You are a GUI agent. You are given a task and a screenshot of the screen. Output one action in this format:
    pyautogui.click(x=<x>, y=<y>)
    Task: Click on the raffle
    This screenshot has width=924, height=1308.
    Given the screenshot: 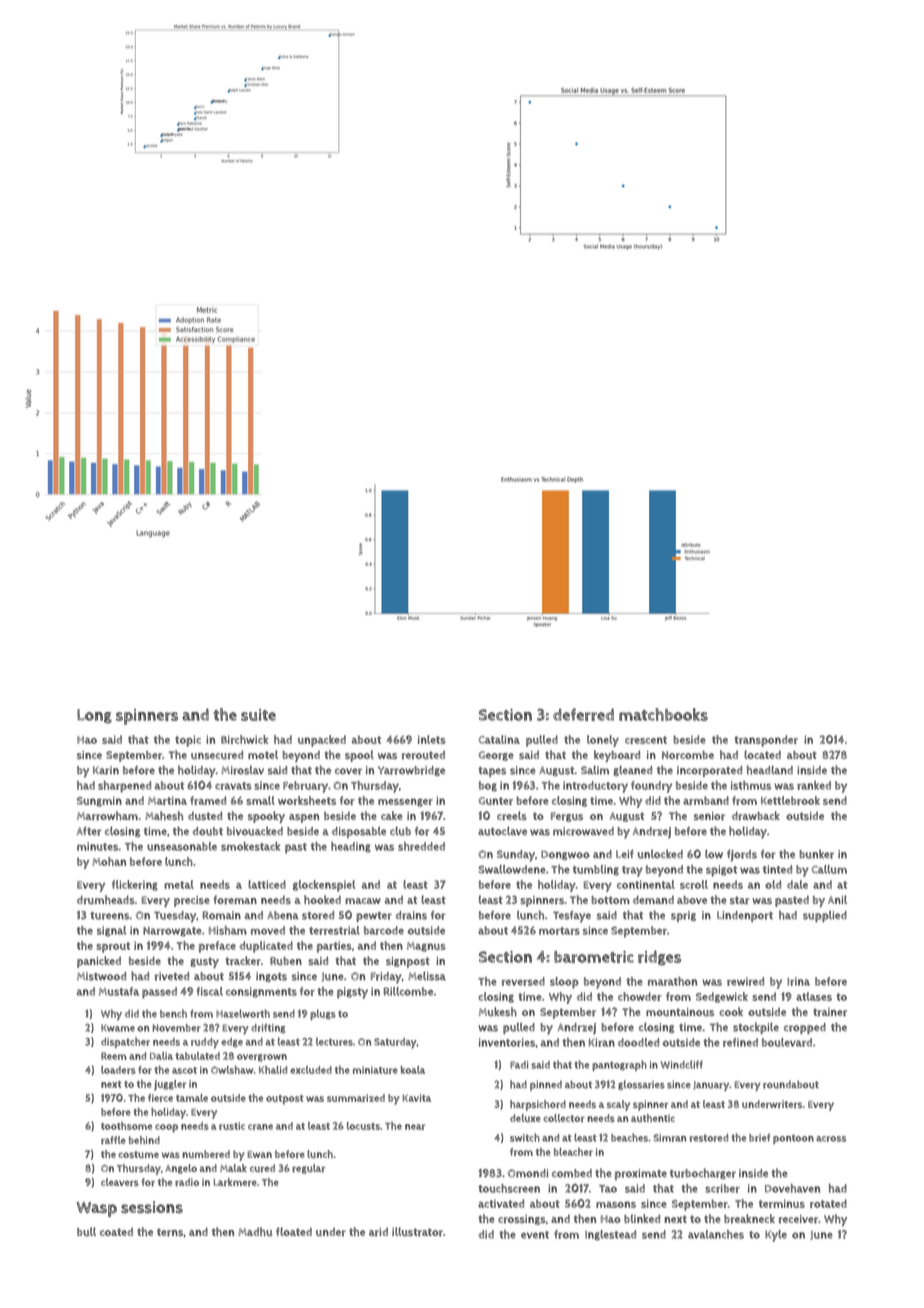 What is the action you would take?
    pyautogui.click(x=113, y=1140)
